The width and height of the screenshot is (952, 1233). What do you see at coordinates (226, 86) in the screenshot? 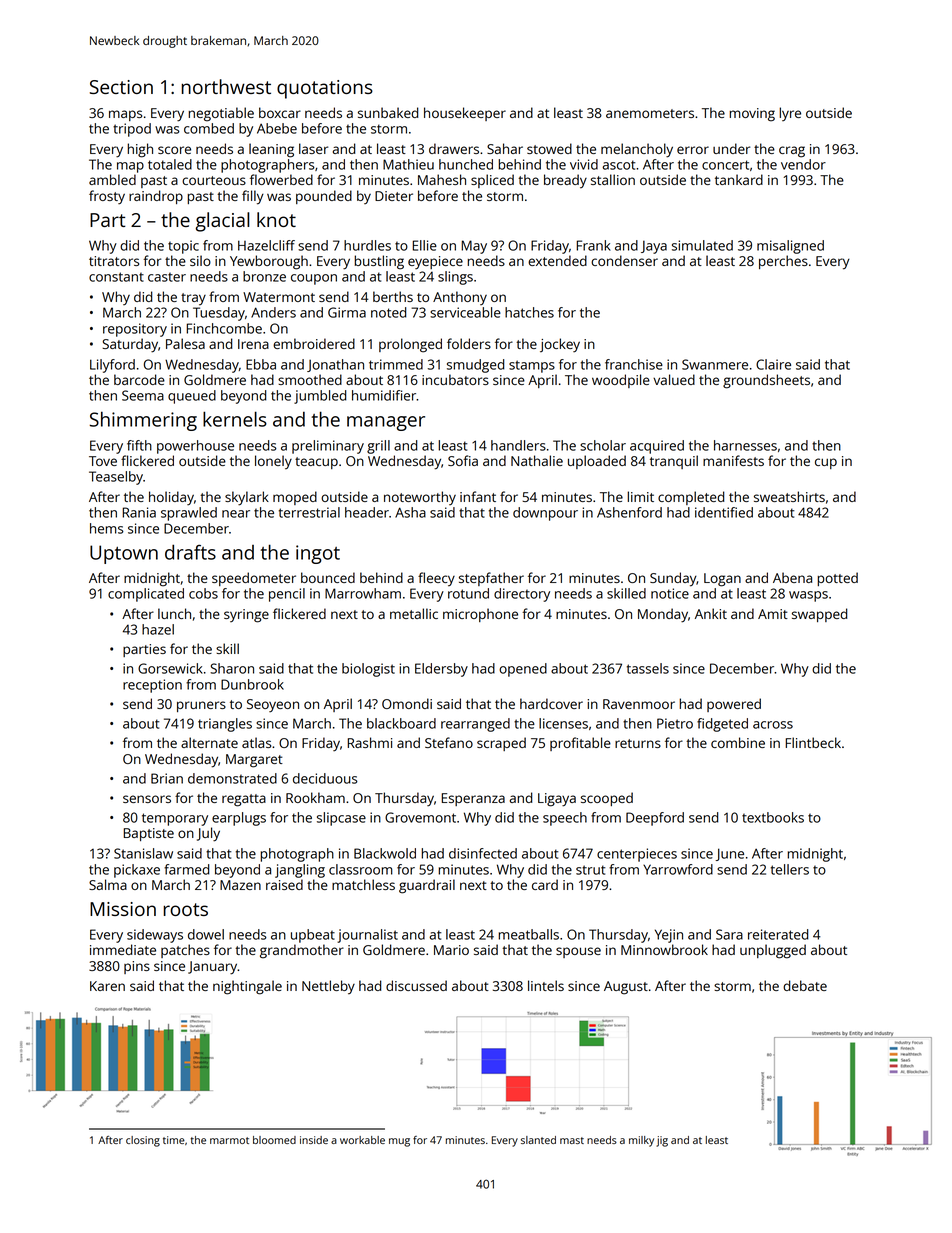
I see `northwest` at bounding box center [226, 86].
